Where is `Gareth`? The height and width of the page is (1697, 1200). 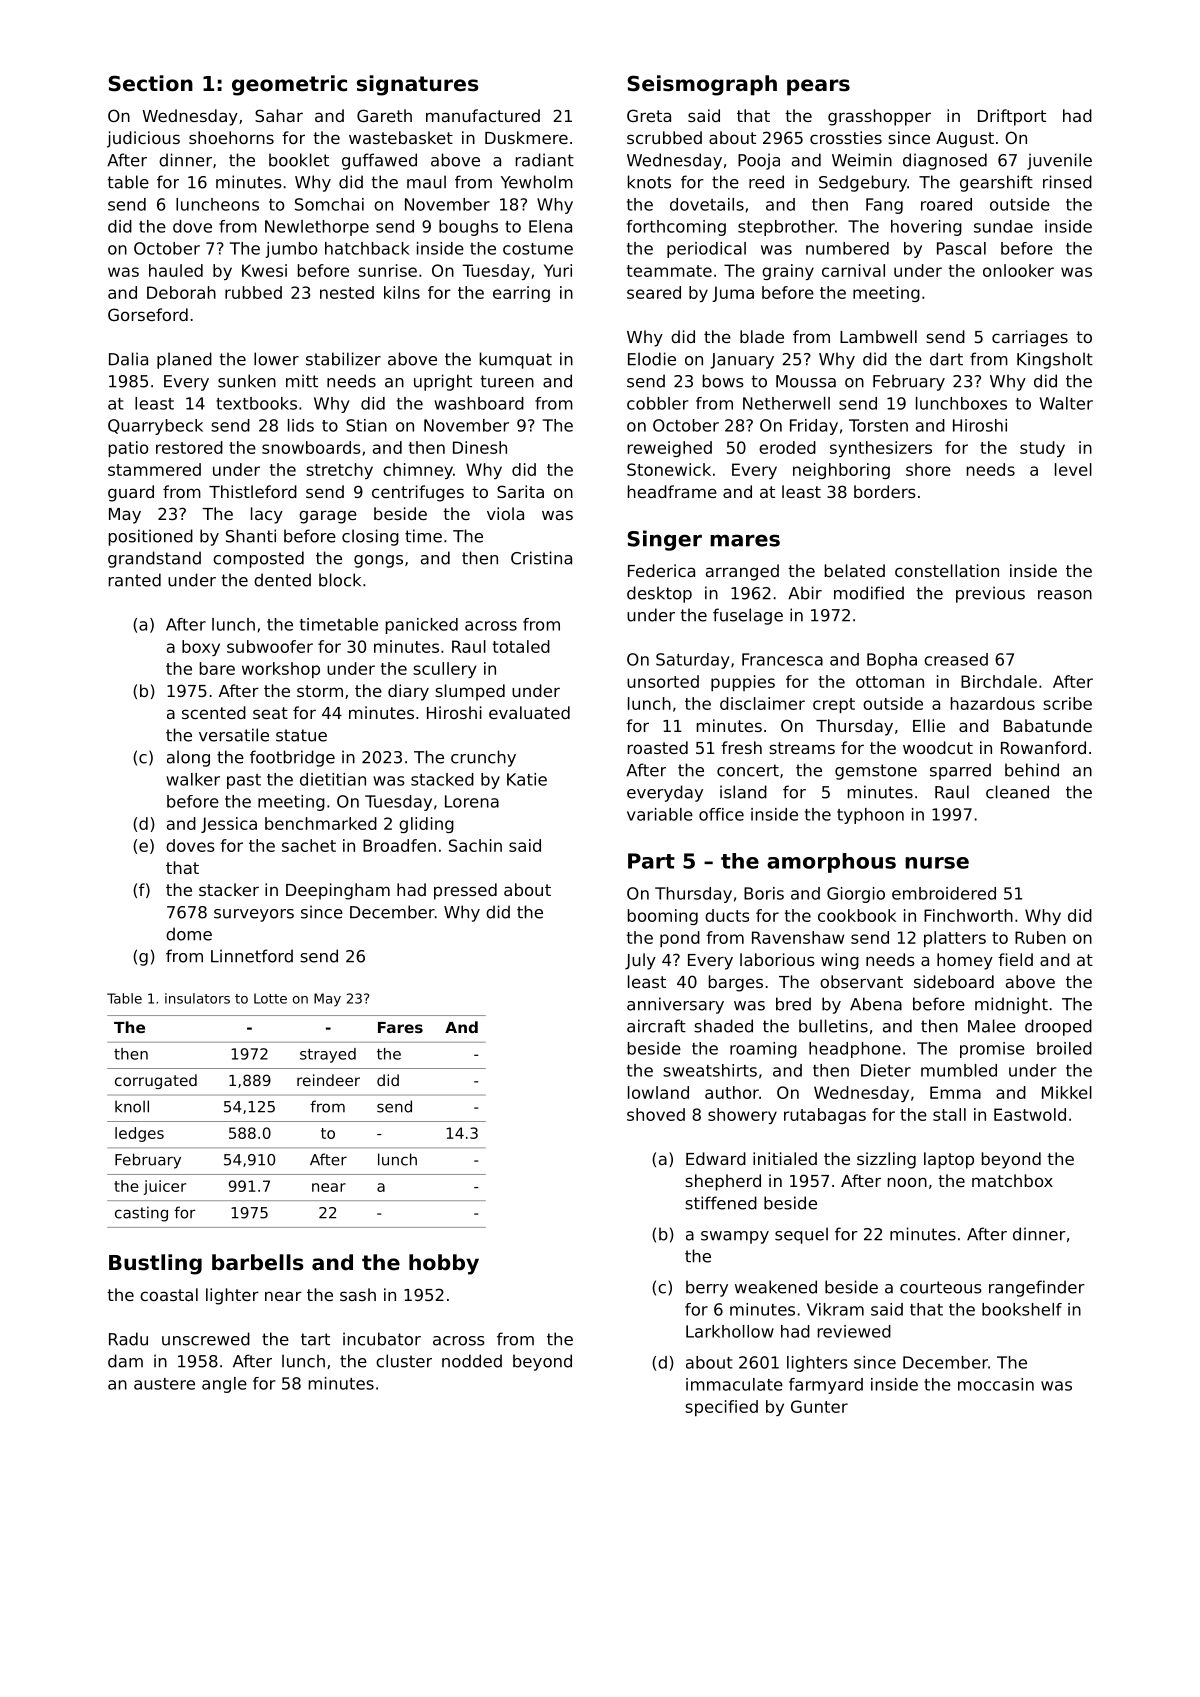 Gareth is located at coordinates (384, 115).
